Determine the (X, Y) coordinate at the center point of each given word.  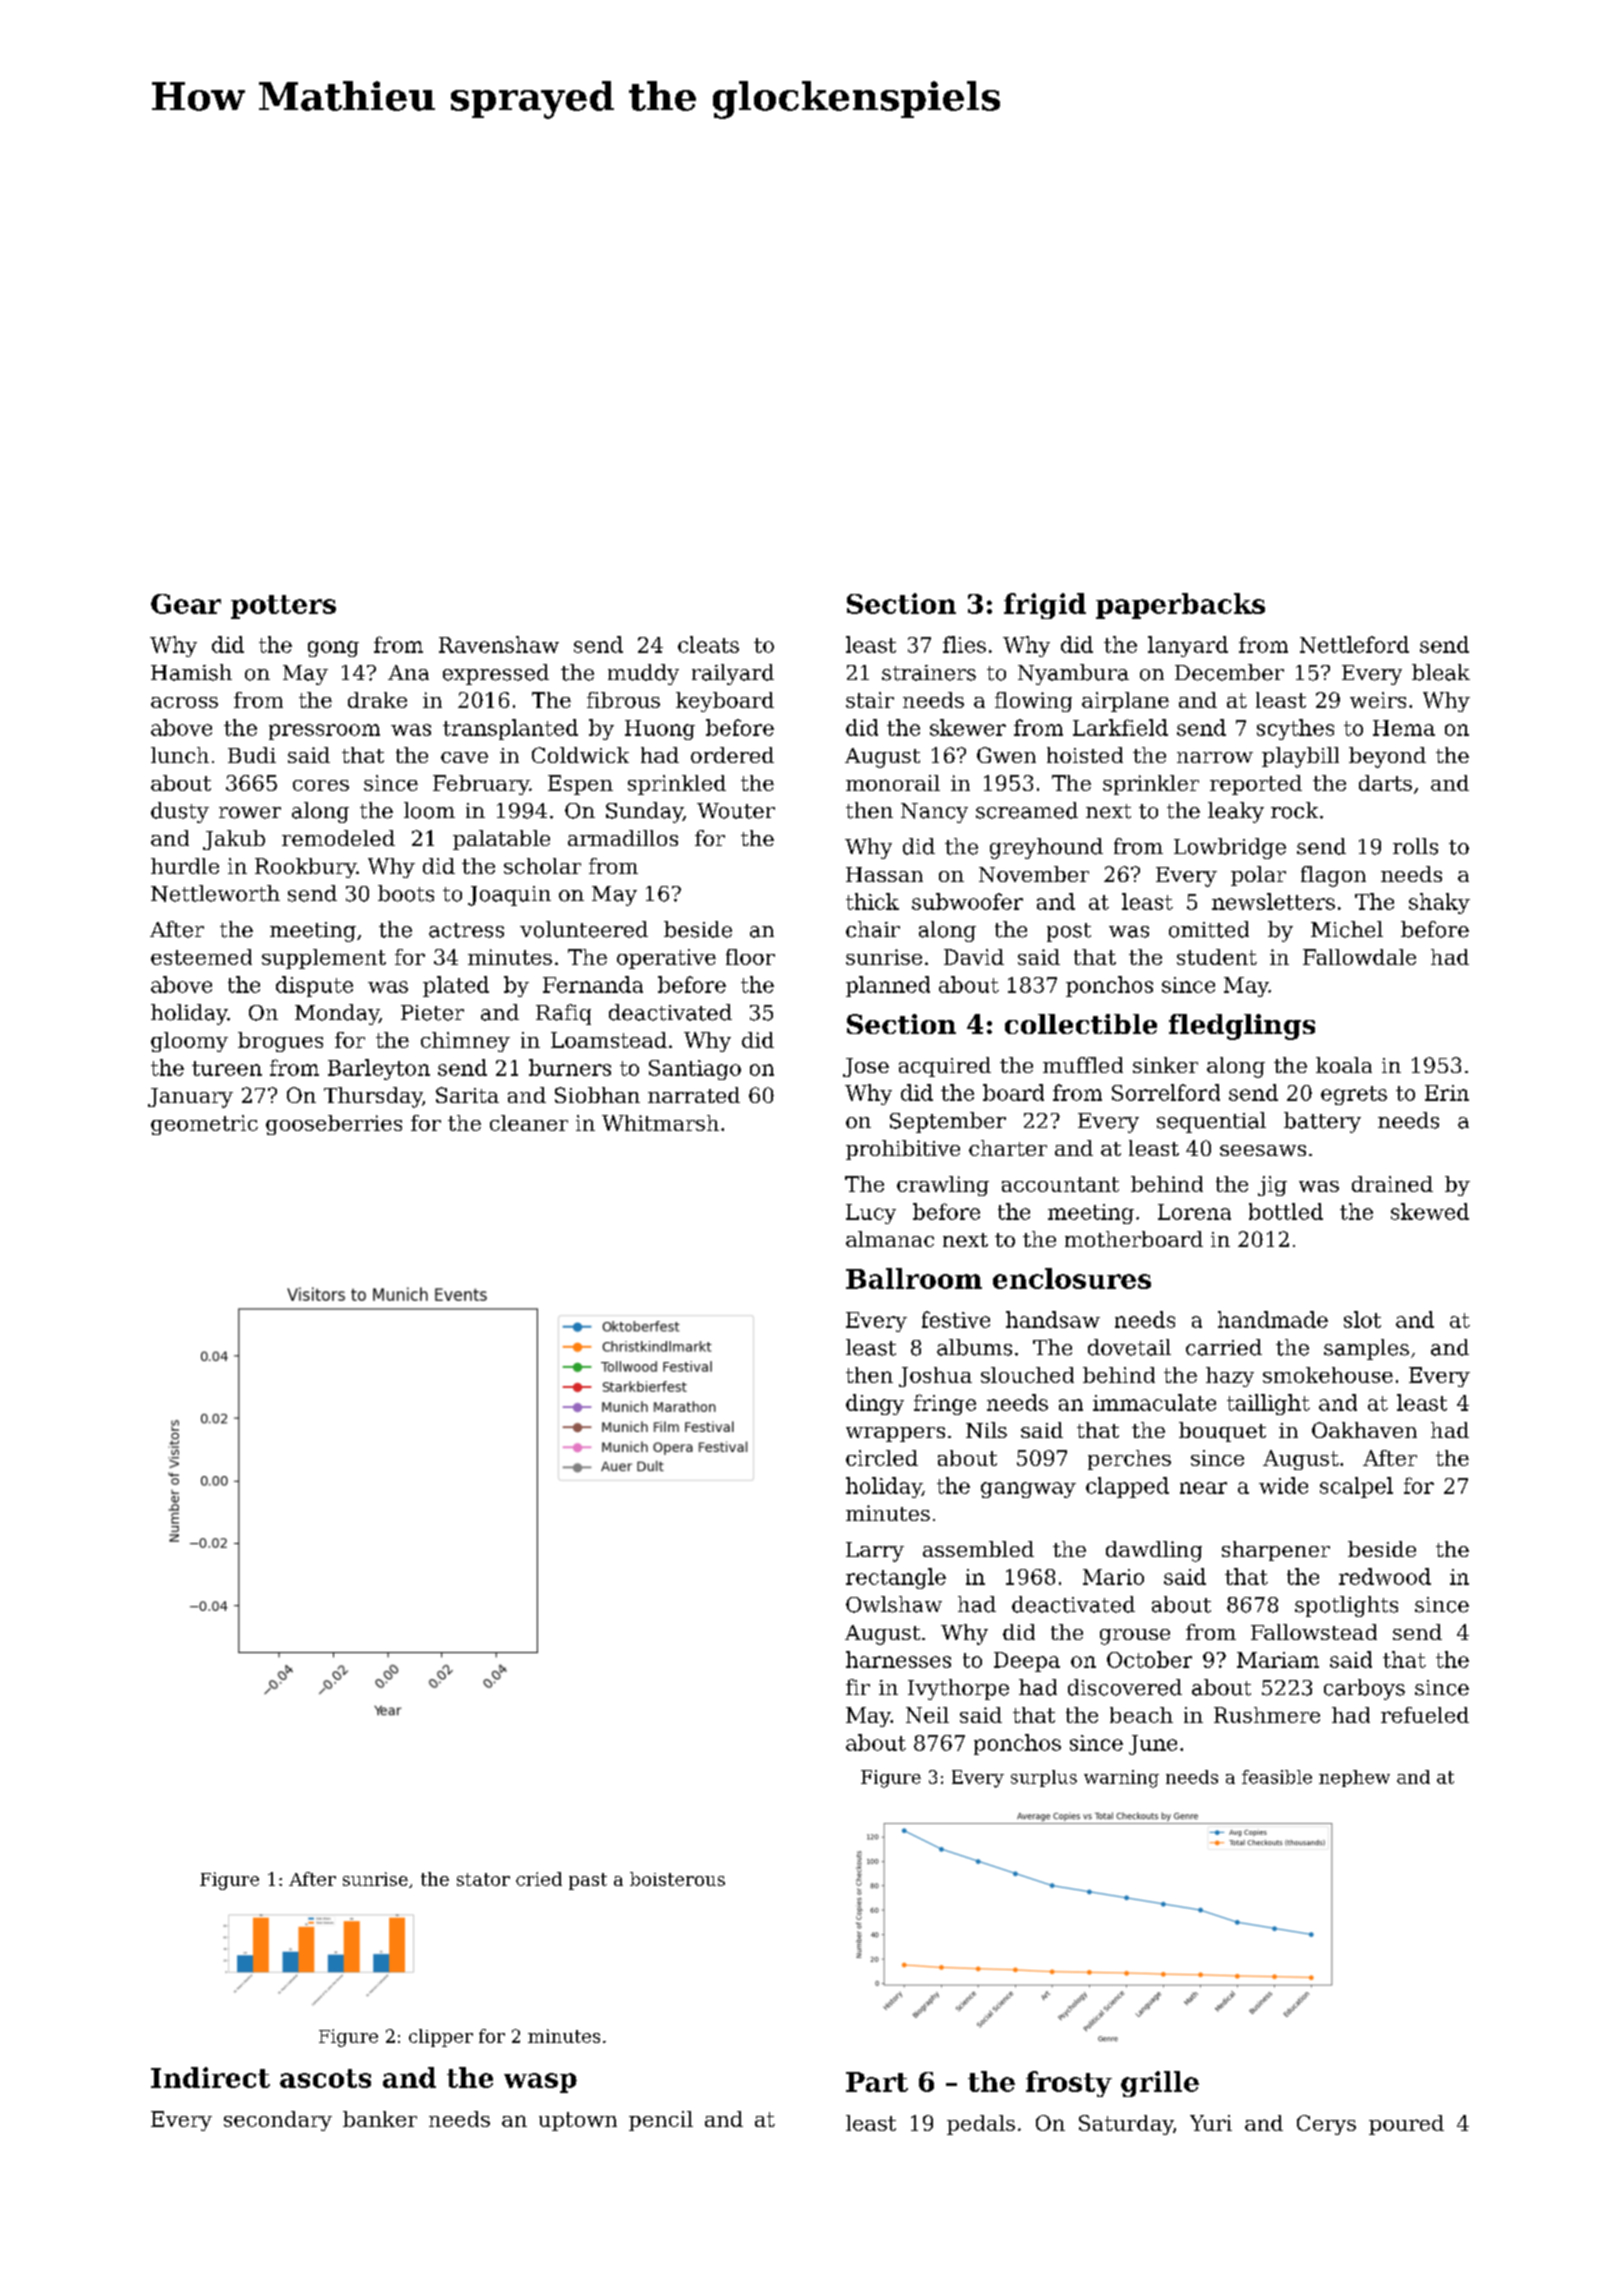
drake (377, 700)
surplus (1044, 1778)
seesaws (1263, 1150)
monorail (893, 783)
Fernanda (593, 984)
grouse (1135, 1637)
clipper (441, 2038)
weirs (1378, 700)
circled (882, 1458)
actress (466, 930)
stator (483, 1879)
